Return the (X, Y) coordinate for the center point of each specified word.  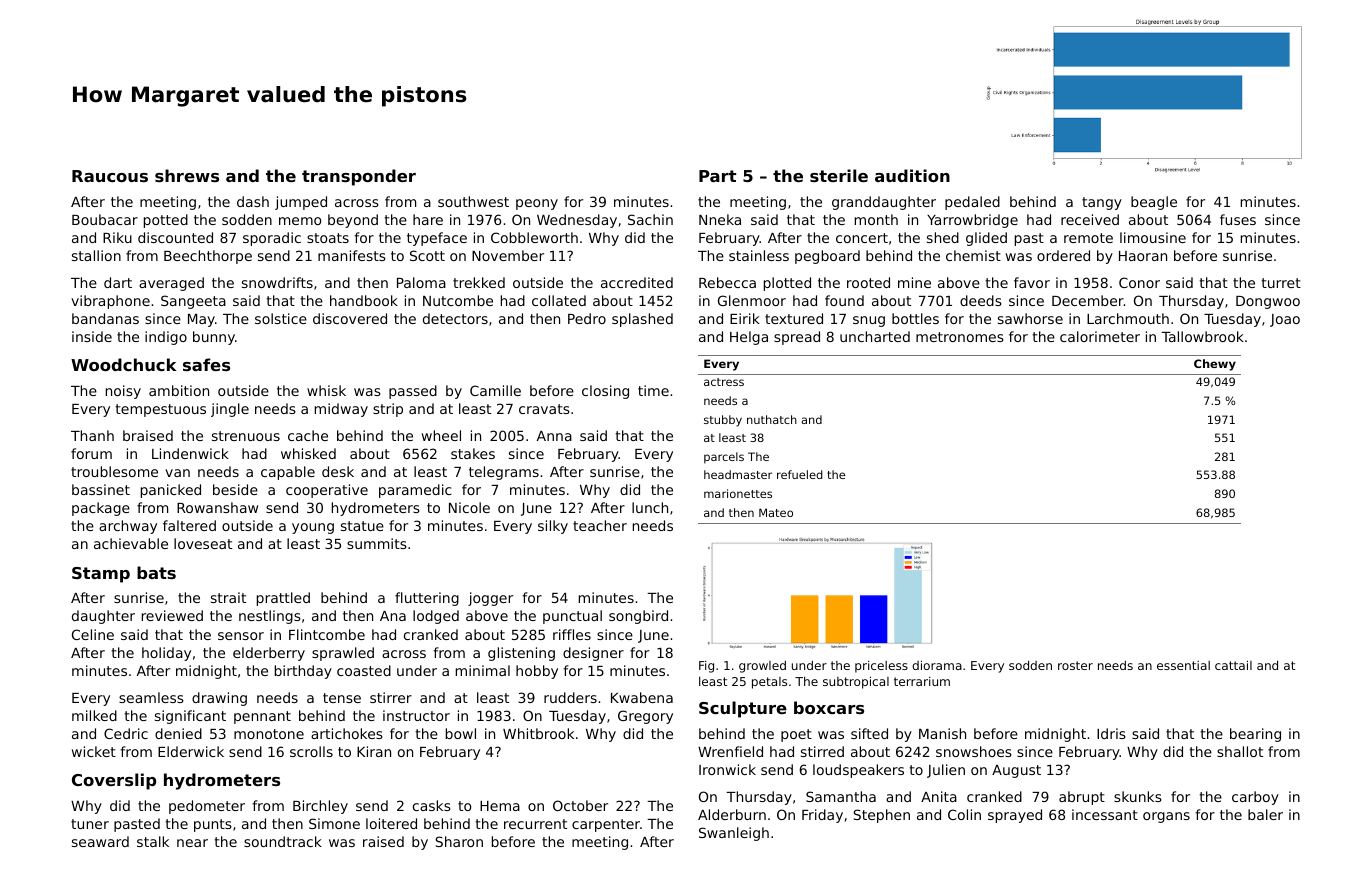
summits (377, 543)
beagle (1154, 203)
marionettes (738, 493)
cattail (1233, 665)
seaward (100, 841)
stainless (759, 255)
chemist (973, 255)
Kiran (374, 751)
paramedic (415, 491)
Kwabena (642, 697)
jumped (301, 203)
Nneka (720, 219)
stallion (96, 255)
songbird (638, 617)
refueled (800, 474)
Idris (1111, 733)
